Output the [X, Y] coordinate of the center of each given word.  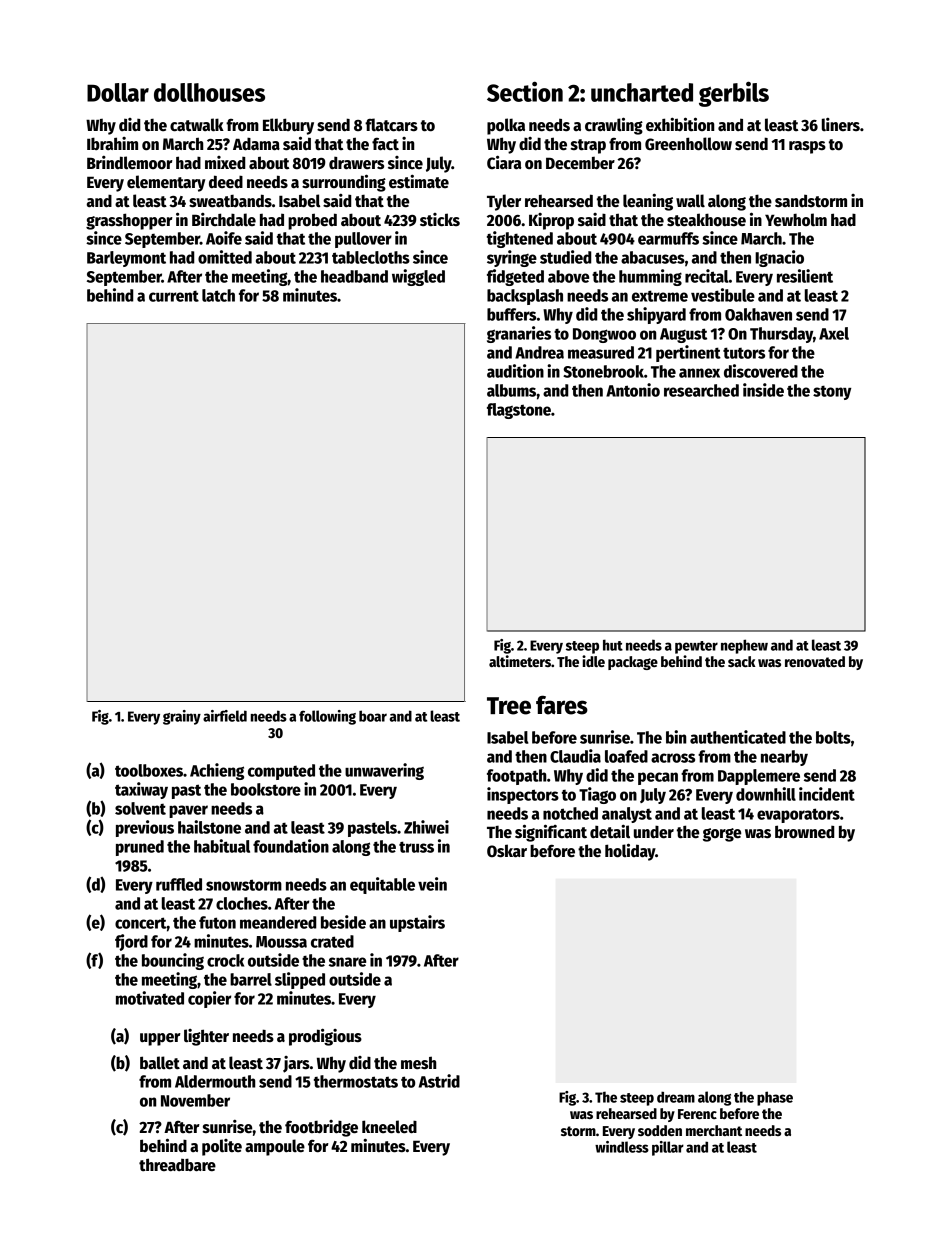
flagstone [519, 411]
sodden [660, 1130]
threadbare [177, 1165]
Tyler [504, 202]
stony [832, 392]
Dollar [118, 92]
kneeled [389, 1127]
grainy [182, 717]
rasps [807, 147]
